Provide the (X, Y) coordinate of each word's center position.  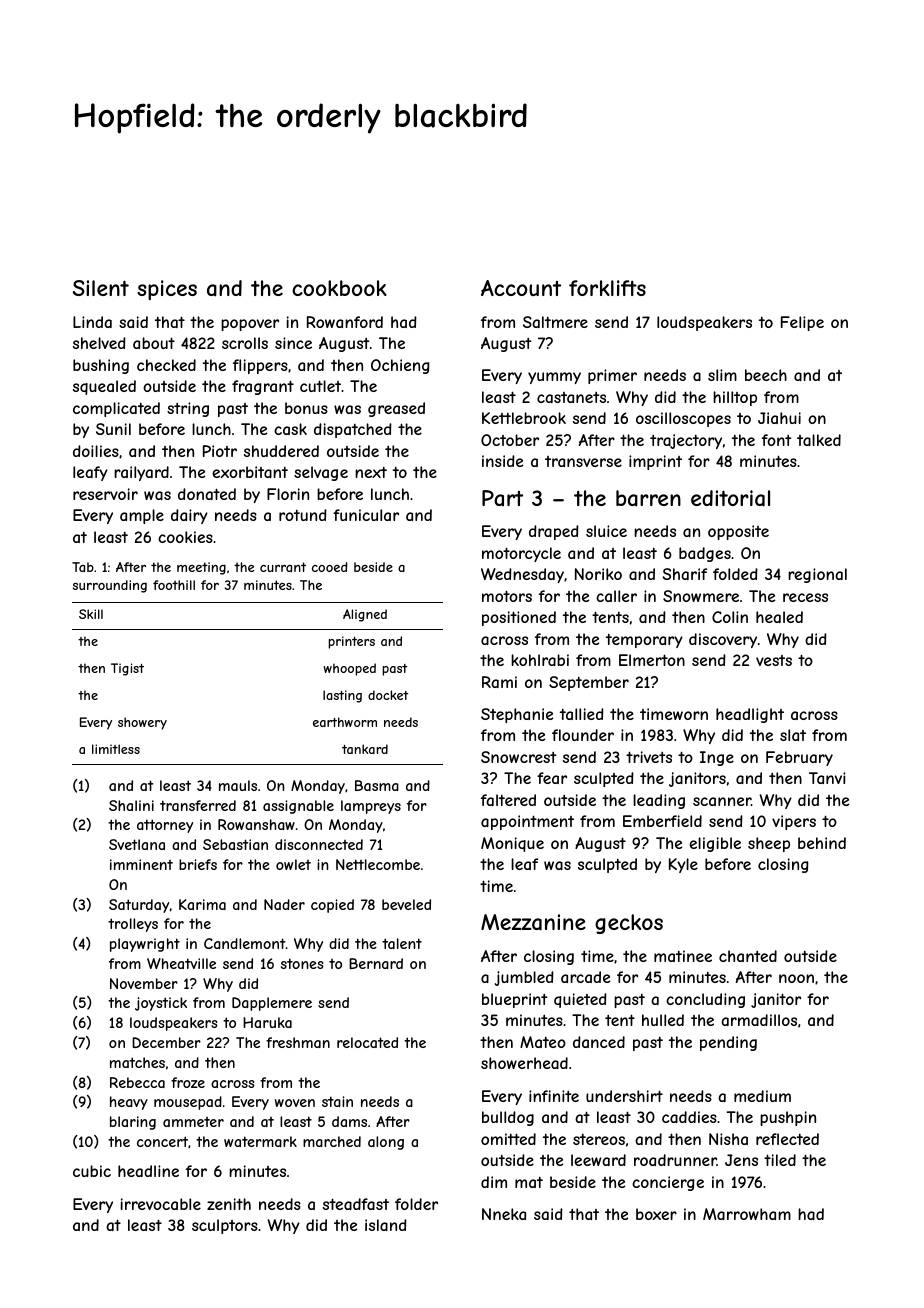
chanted (748, 956)
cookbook (339, 288)
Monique (512, 844)
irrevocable (160, 1204)
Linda (92, 322)
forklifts (607, 288)
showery (142, 723)
